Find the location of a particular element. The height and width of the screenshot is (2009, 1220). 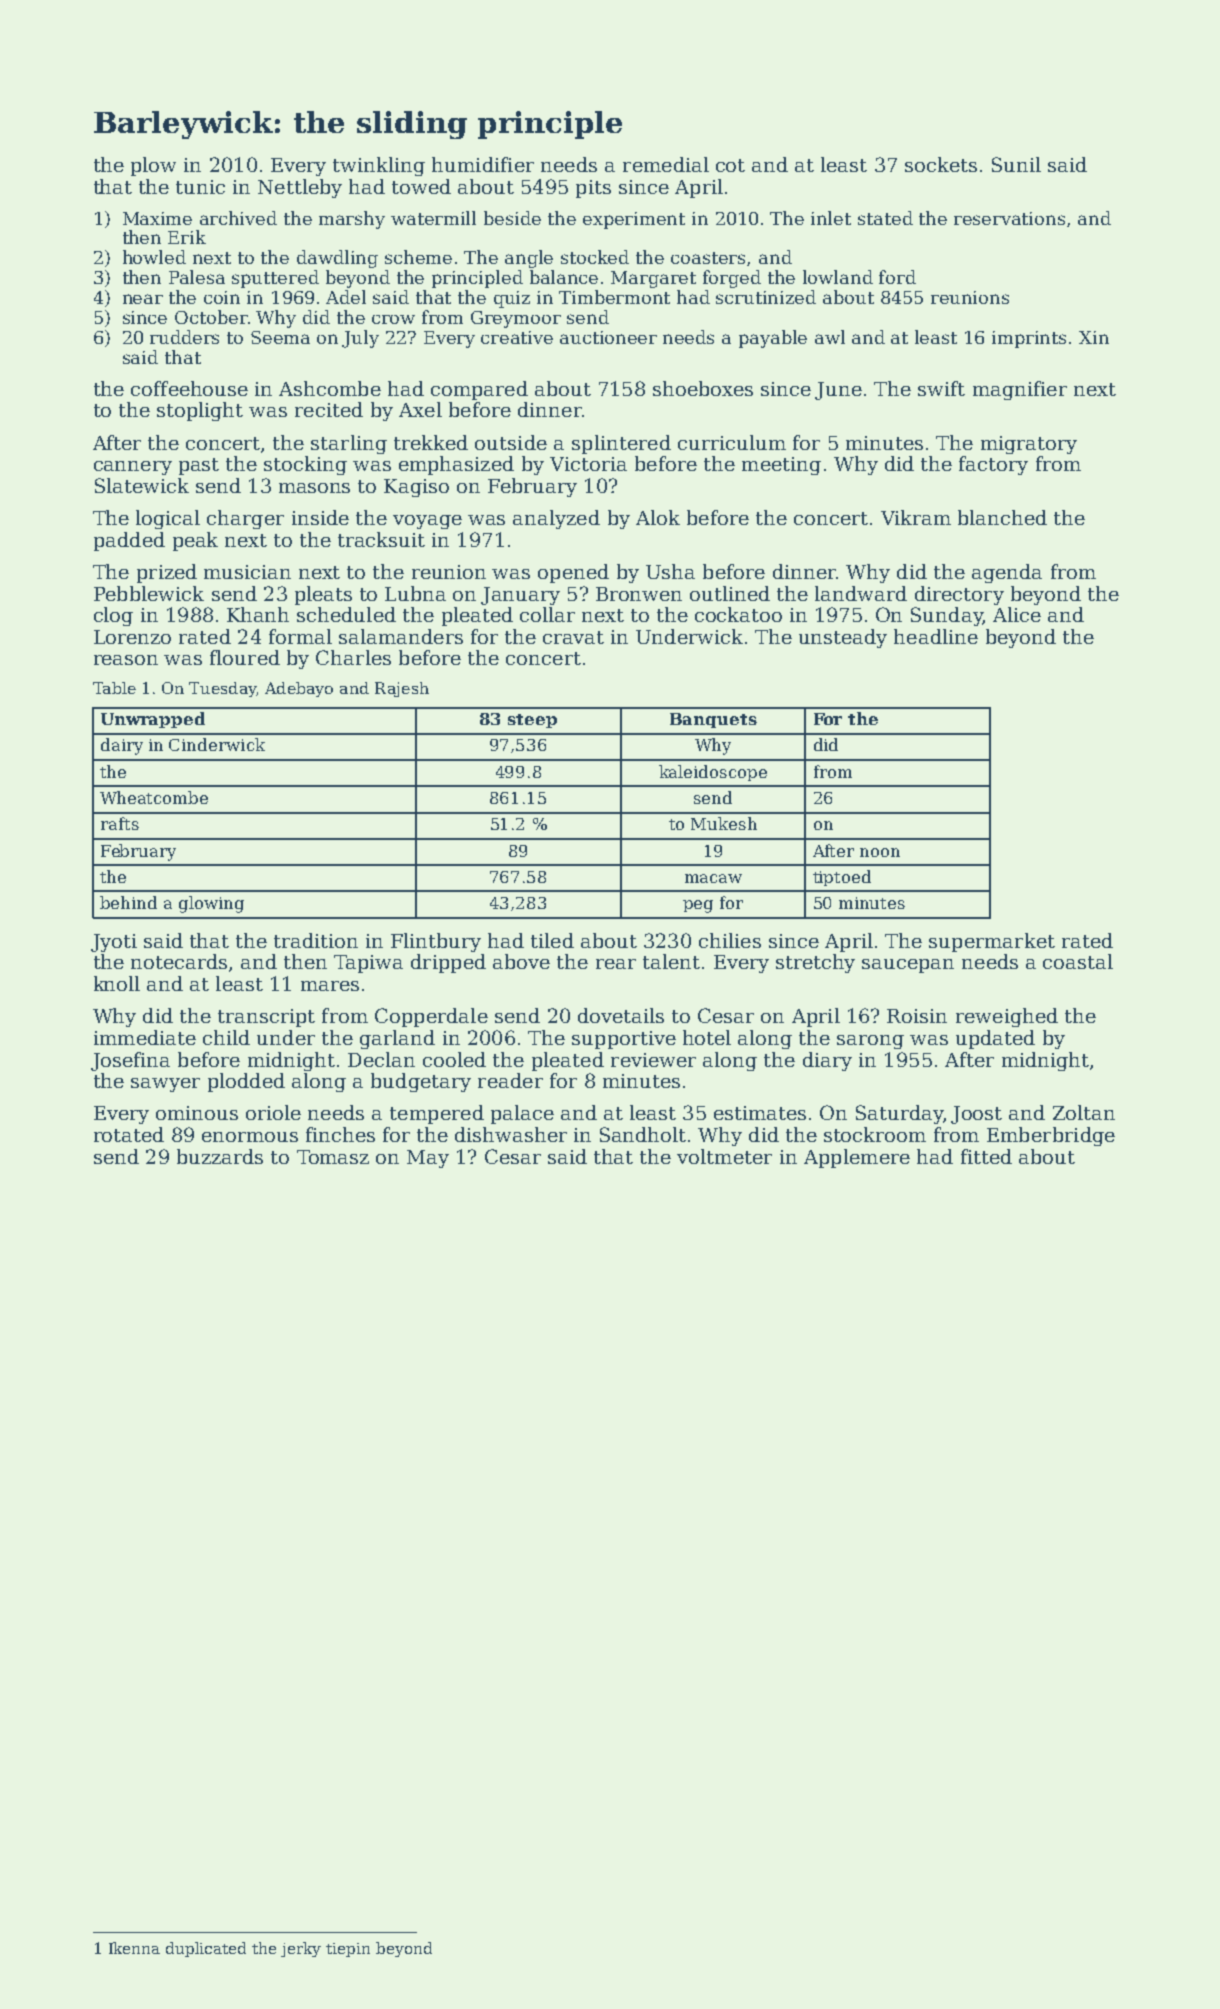

fitted is located at coordinates (986, 1156).
